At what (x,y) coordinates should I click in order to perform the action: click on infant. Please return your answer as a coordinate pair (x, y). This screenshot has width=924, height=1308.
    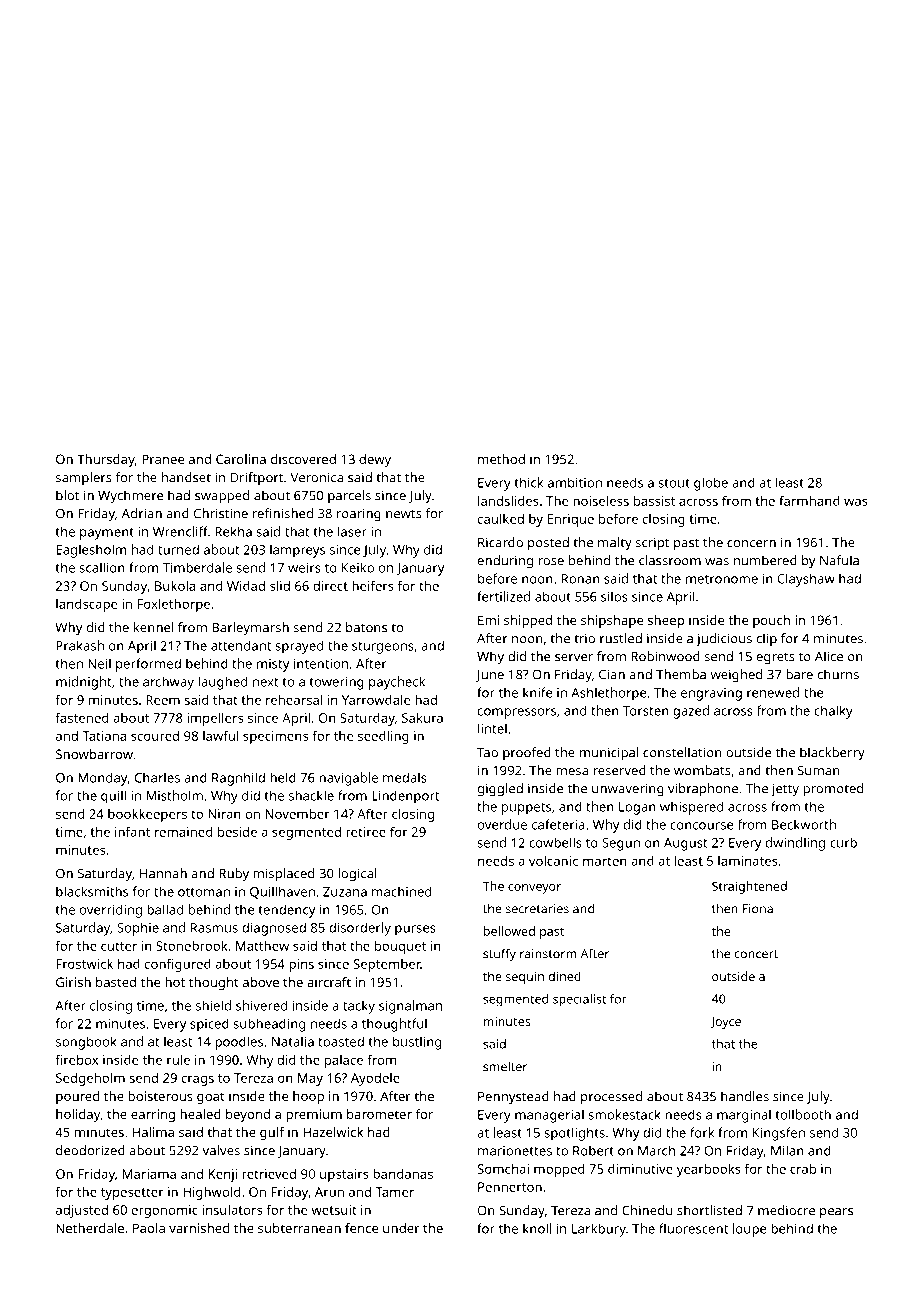
    Looking at the image, I should click on (132, 831).
